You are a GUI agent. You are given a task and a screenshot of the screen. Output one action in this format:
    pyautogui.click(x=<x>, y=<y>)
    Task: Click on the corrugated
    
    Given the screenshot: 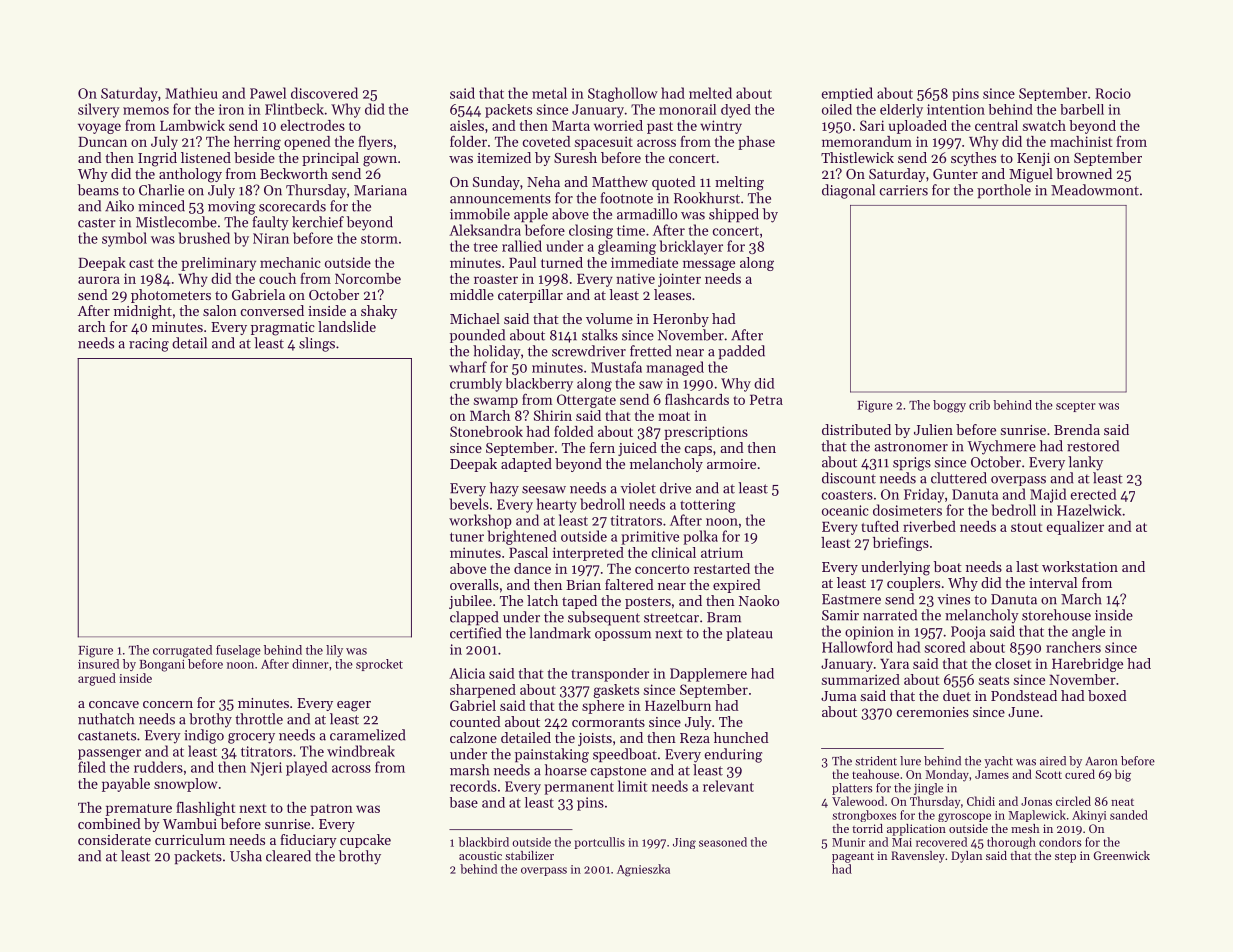 What is the action you would take?
    pyautogui.click(x=182, y=651)
